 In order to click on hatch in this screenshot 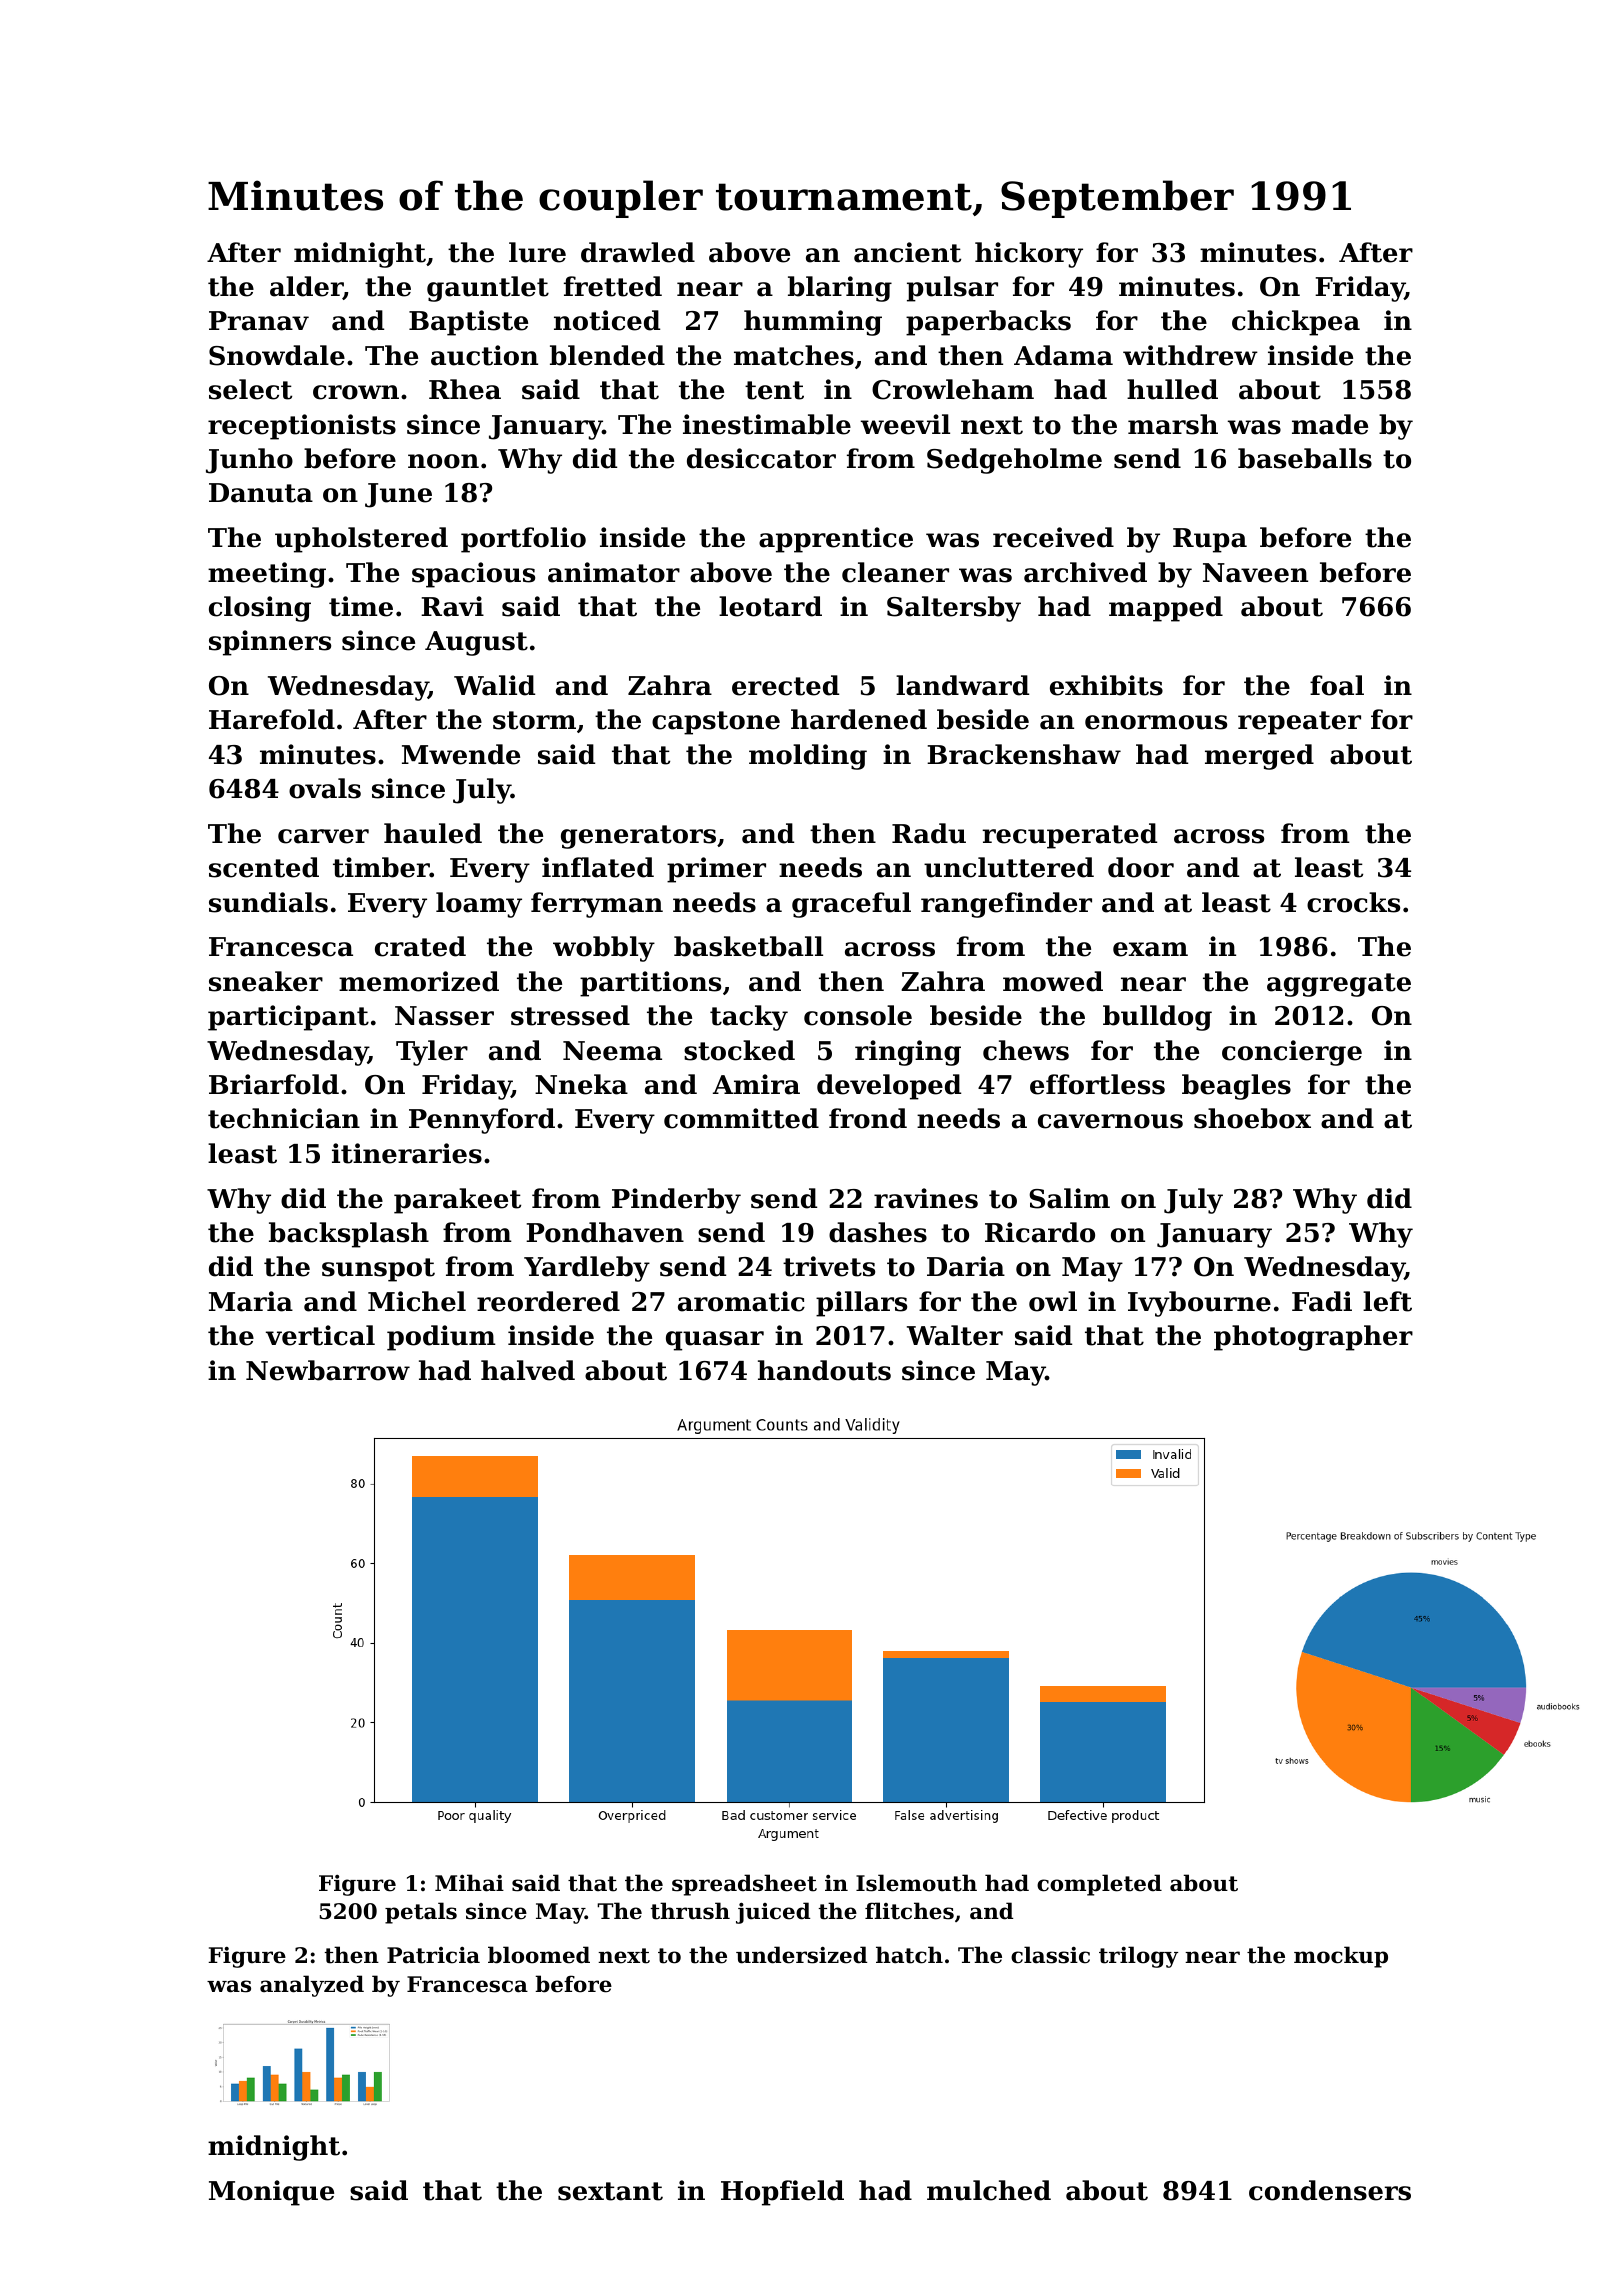, I will do `click(909, 1955)`.
